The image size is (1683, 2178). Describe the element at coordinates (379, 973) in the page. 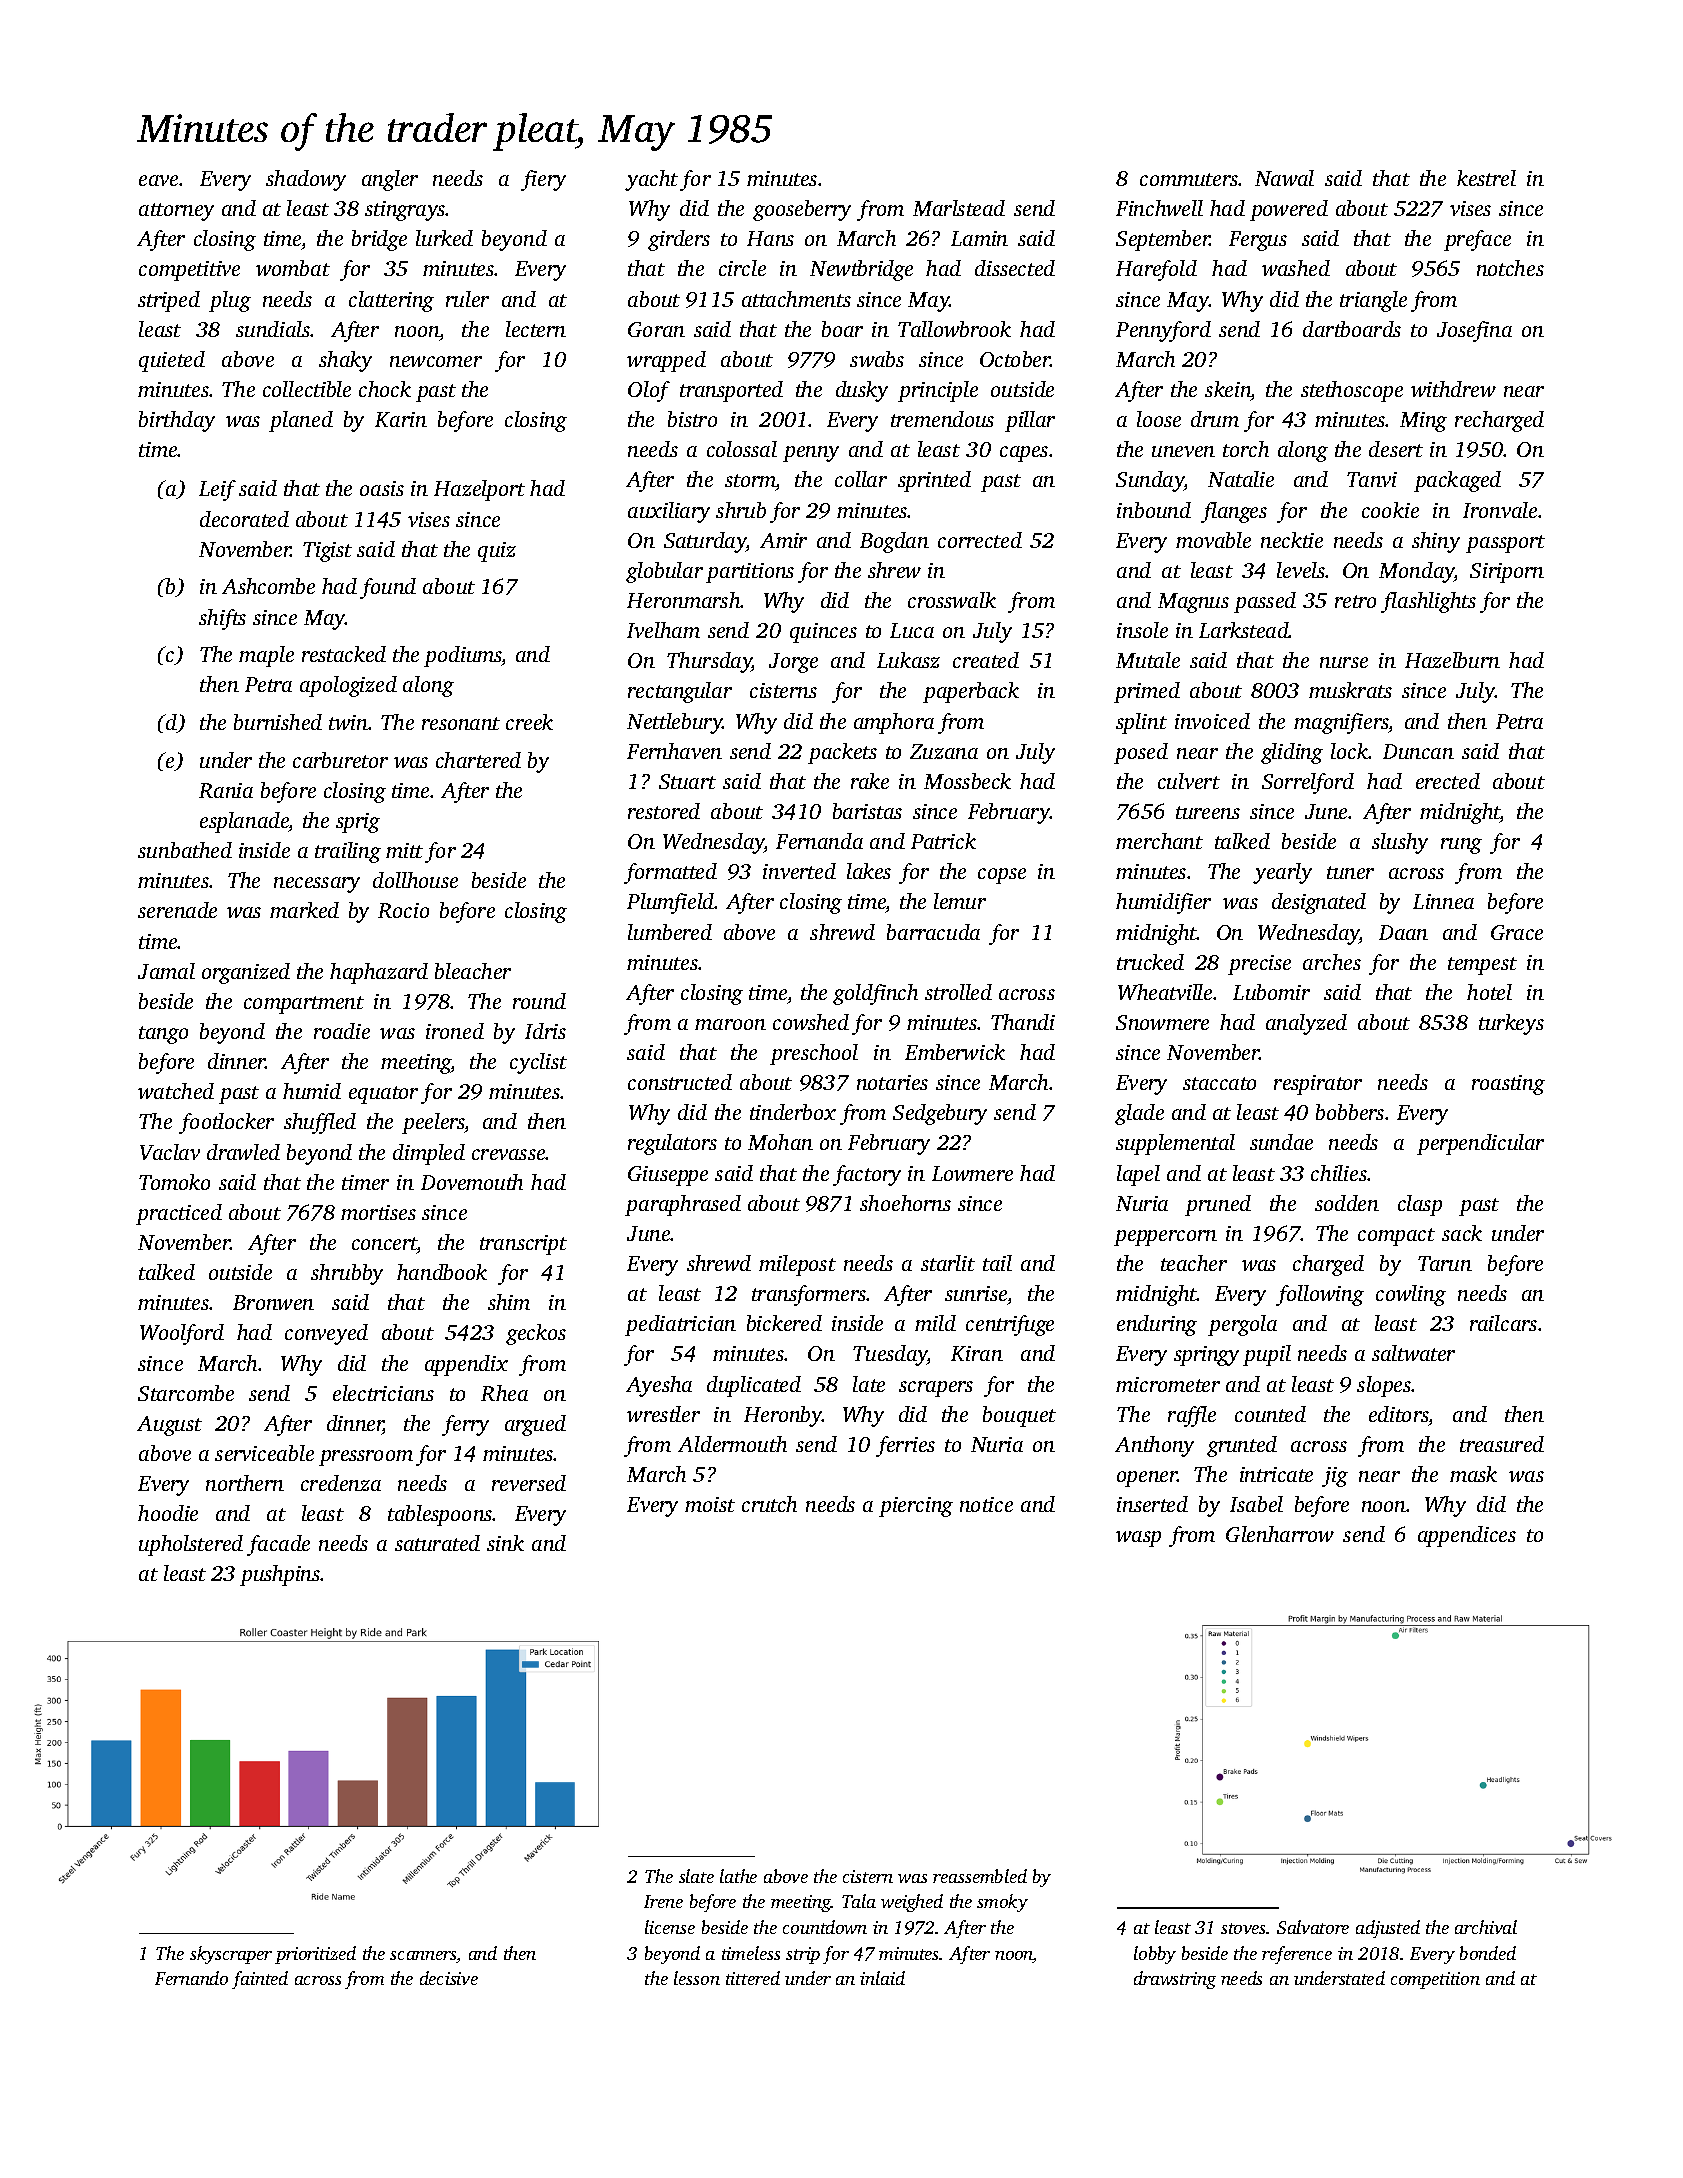

I see `haphazard` at that location.
